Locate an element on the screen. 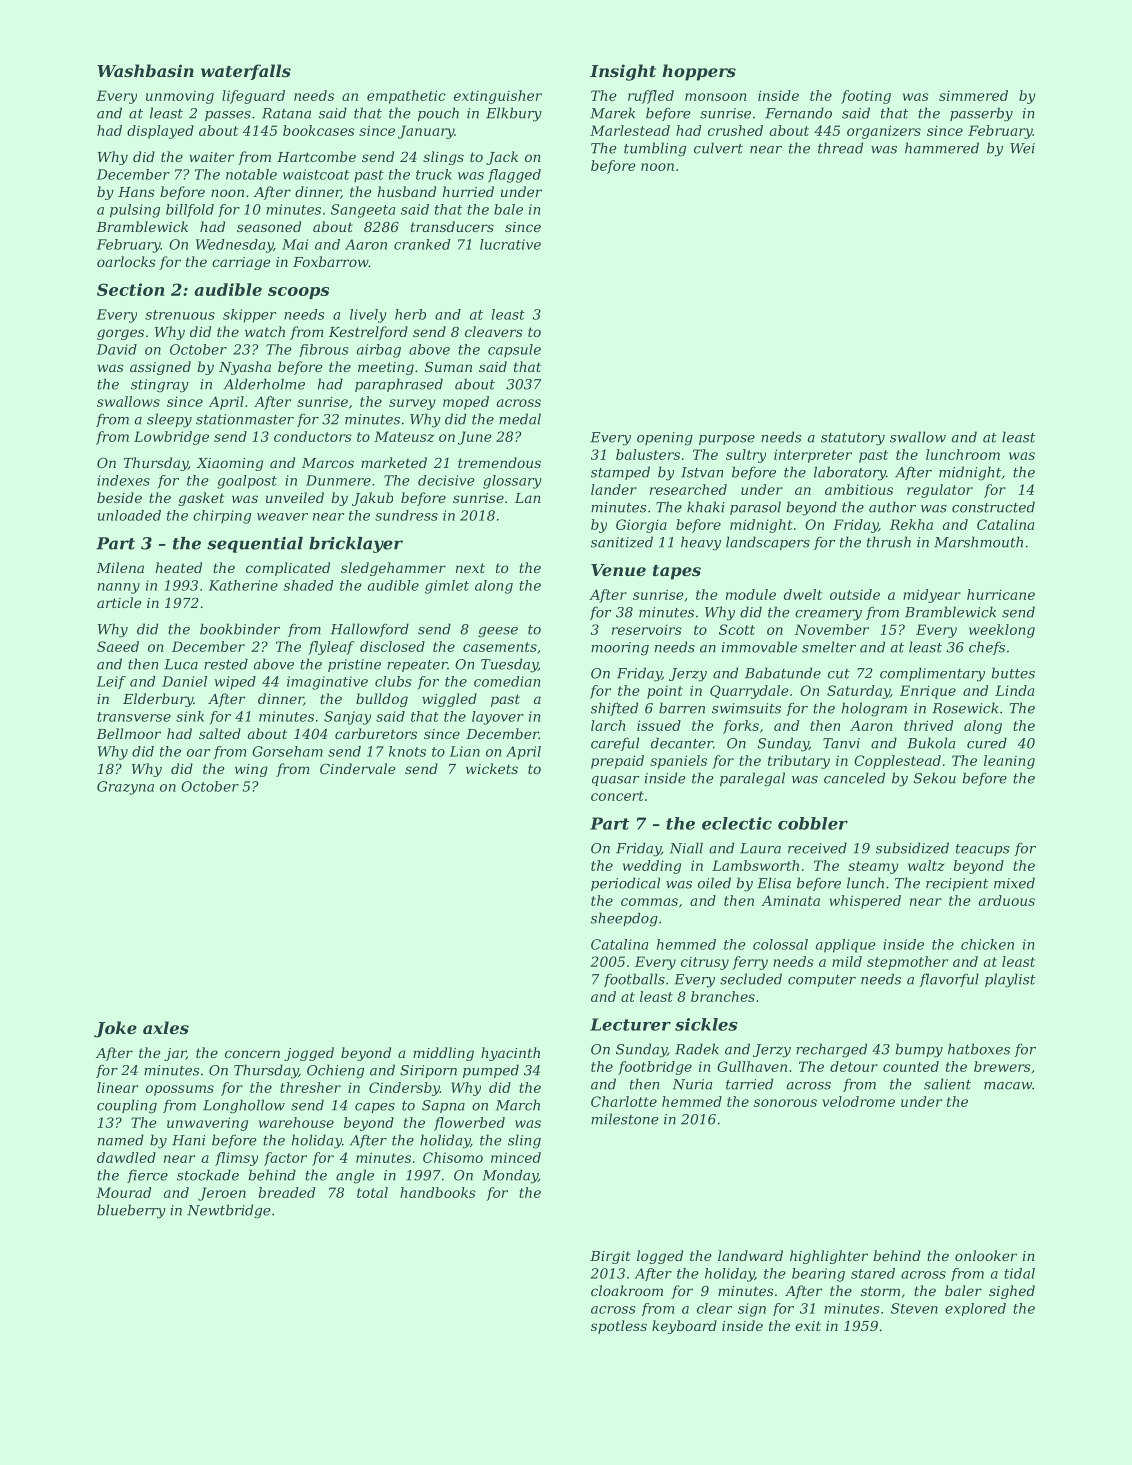 The image size is (1132, 1465). Linda is located at coordinates (1014, 690).
